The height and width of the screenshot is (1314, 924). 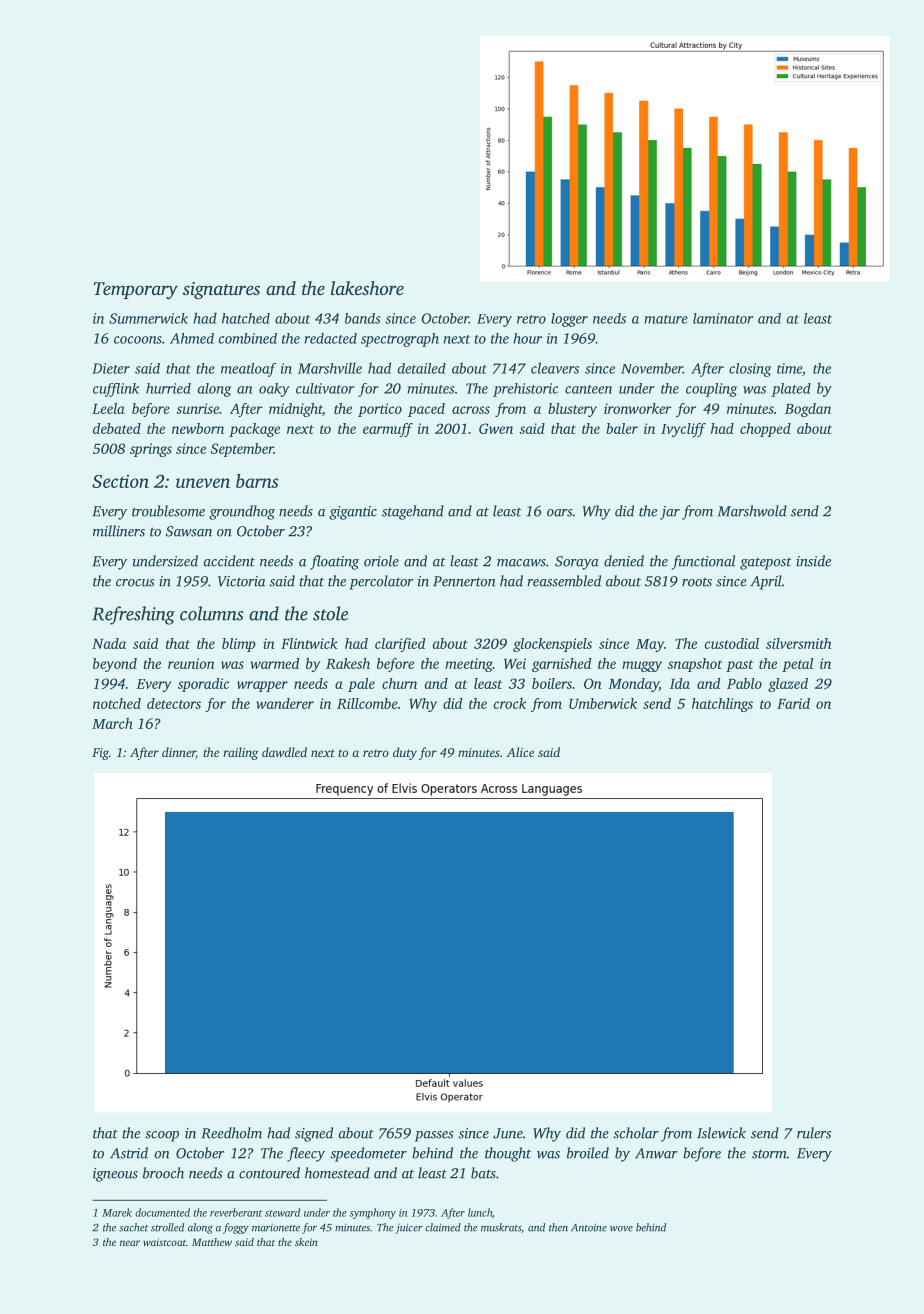 I want to click on signatures, so click(x=221, y=291).
